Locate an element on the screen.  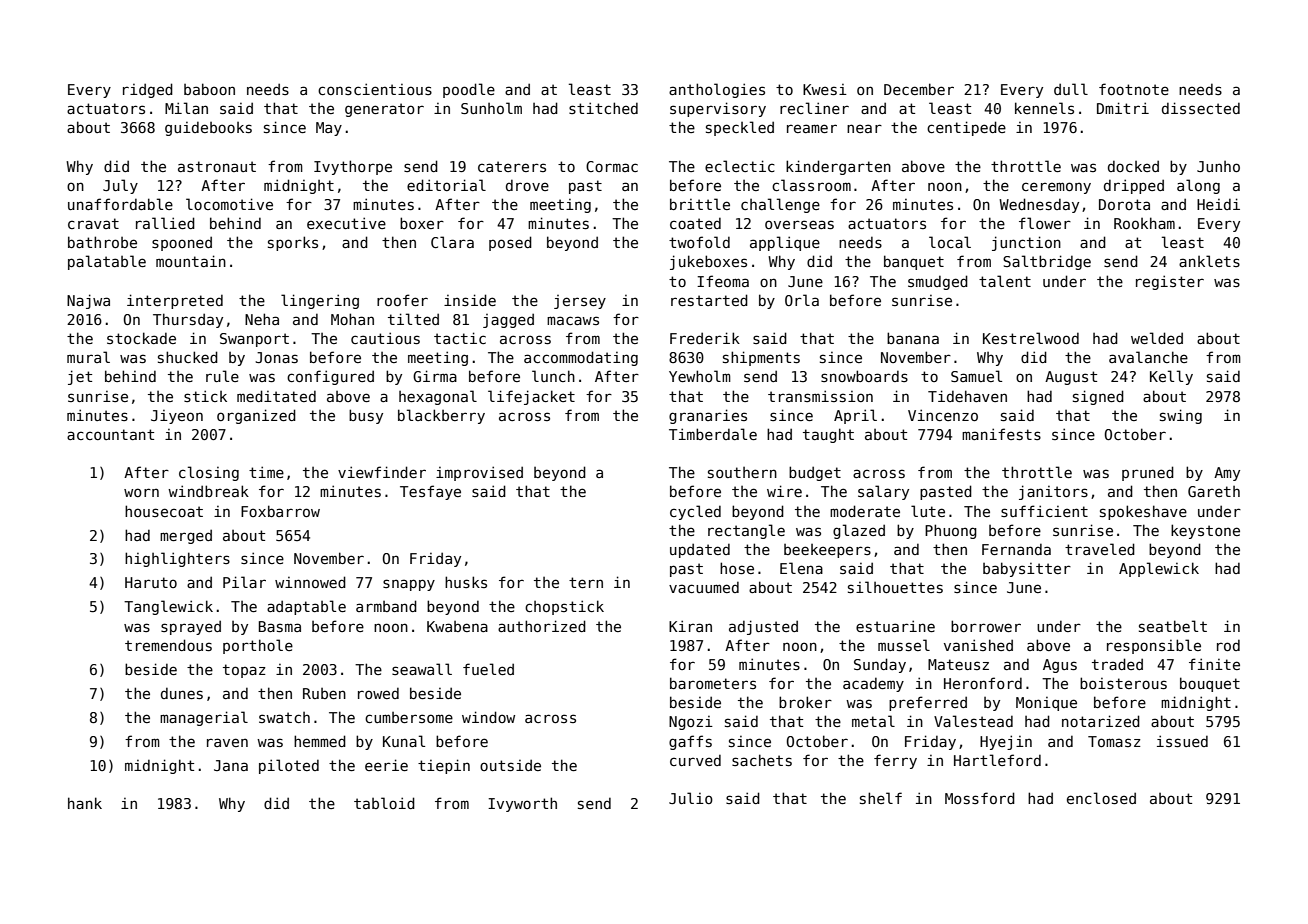
Jiyeon is located at coordinates (177, 417).
